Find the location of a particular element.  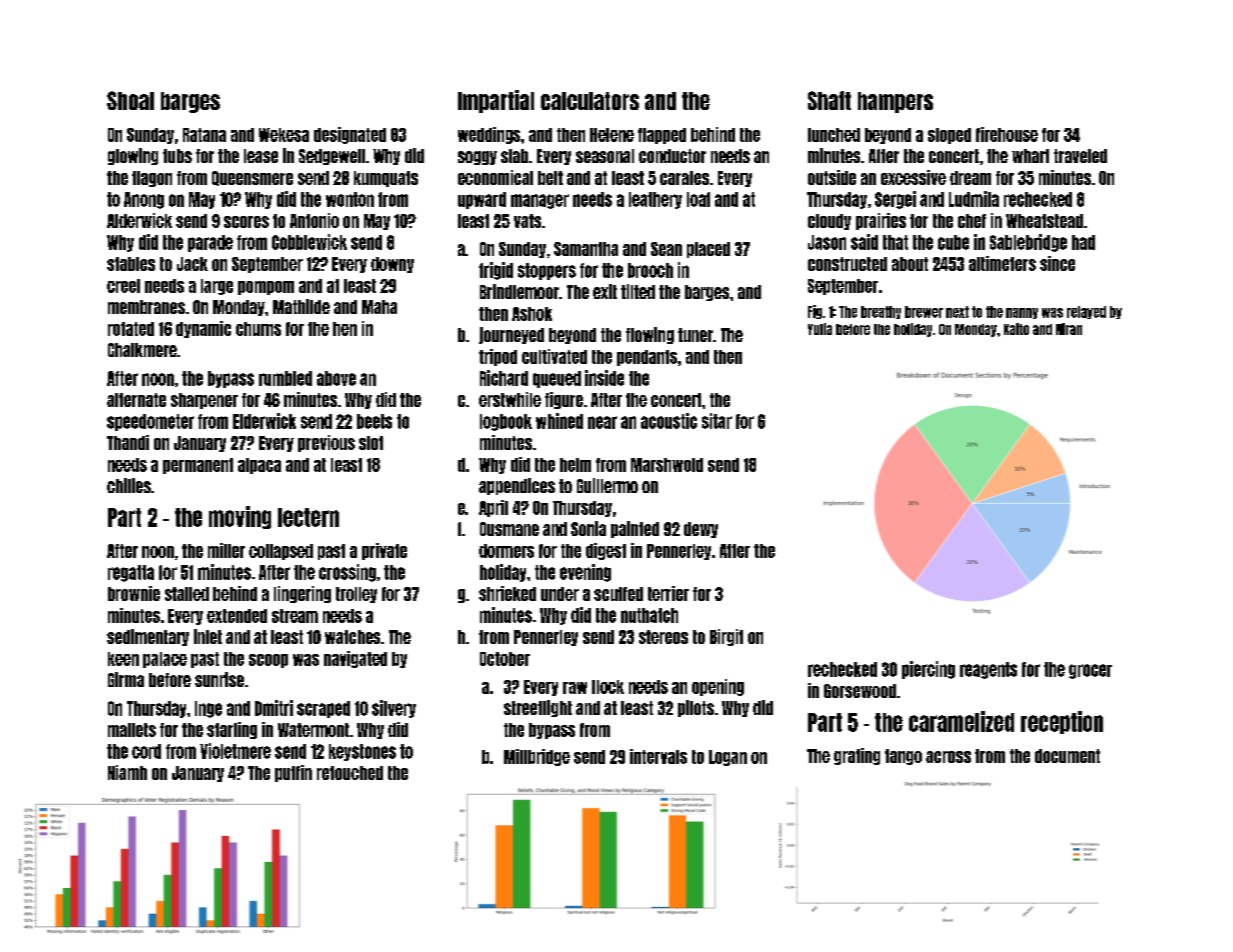

intervals is located at coordinates (658, 756).
